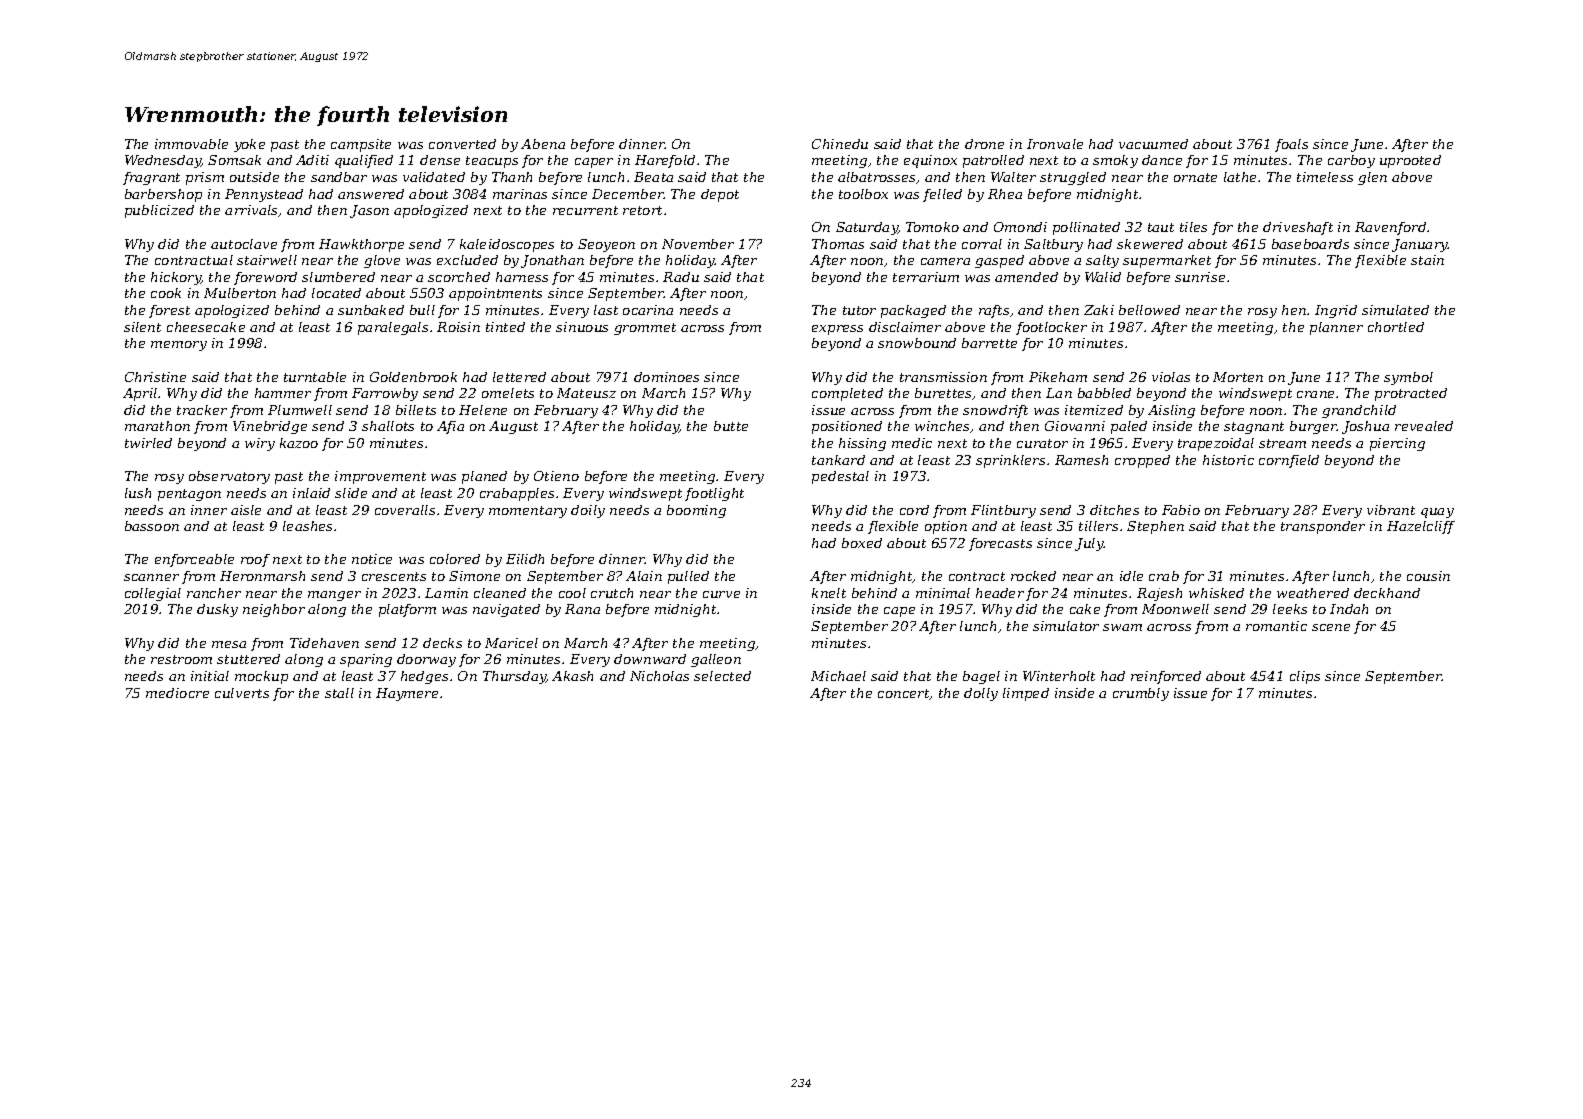 The width and height of the page is (1583, 1119). I want to click on glen, so click(1372, 178).
